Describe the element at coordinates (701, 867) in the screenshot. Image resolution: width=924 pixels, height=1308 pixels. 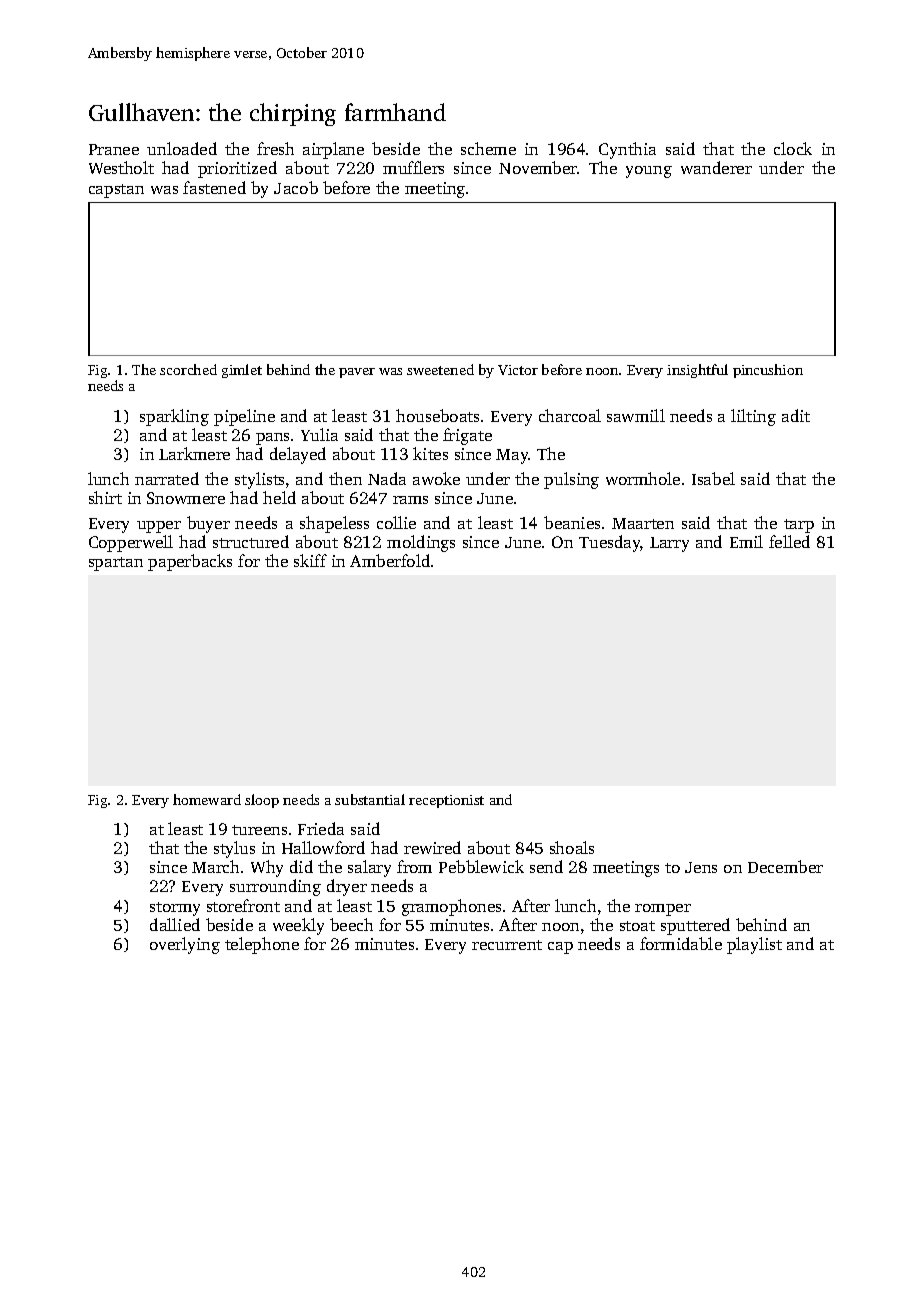
I see `Jens` at that location.
